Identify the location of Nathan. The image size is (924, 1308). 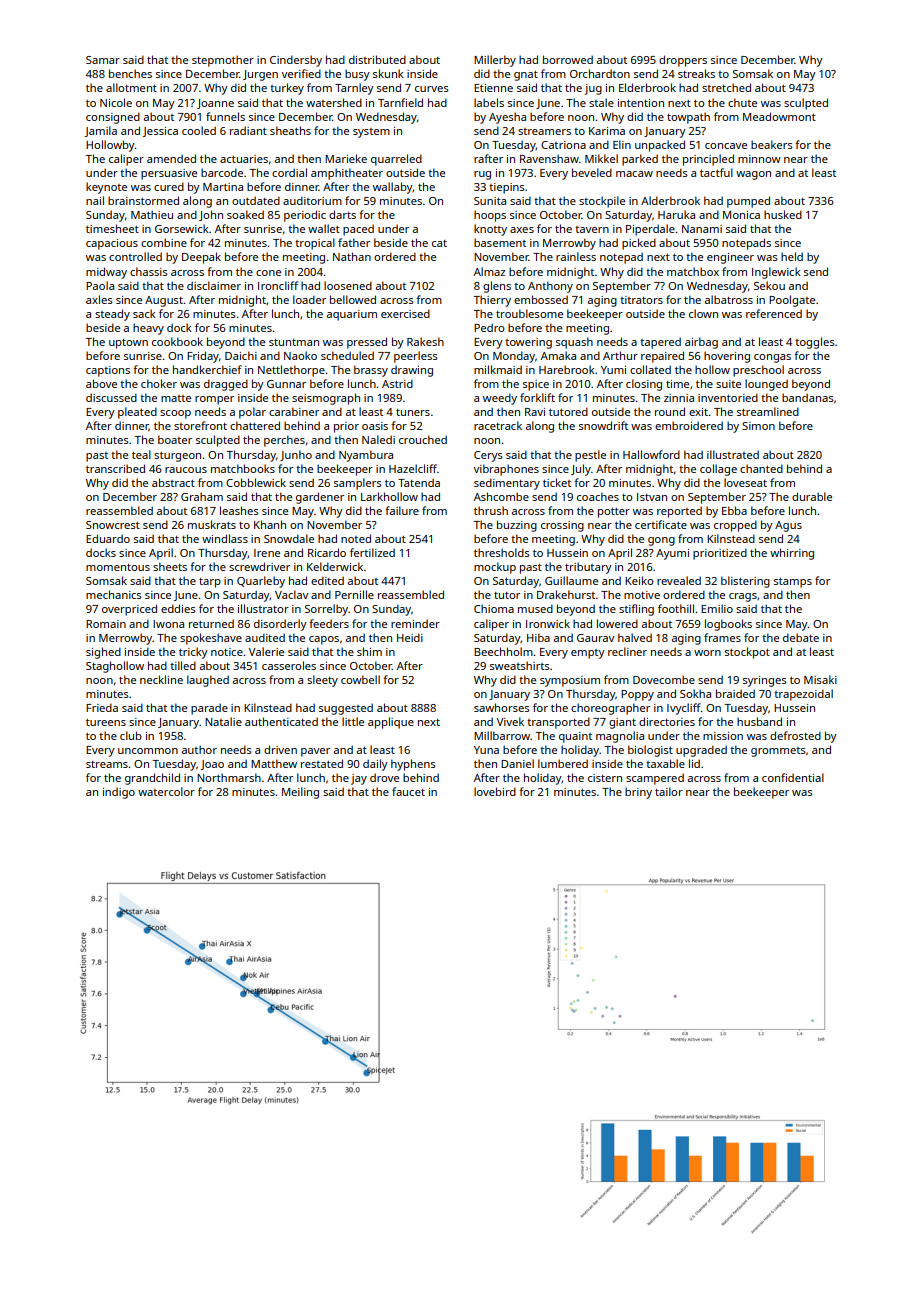
(352, 256).
